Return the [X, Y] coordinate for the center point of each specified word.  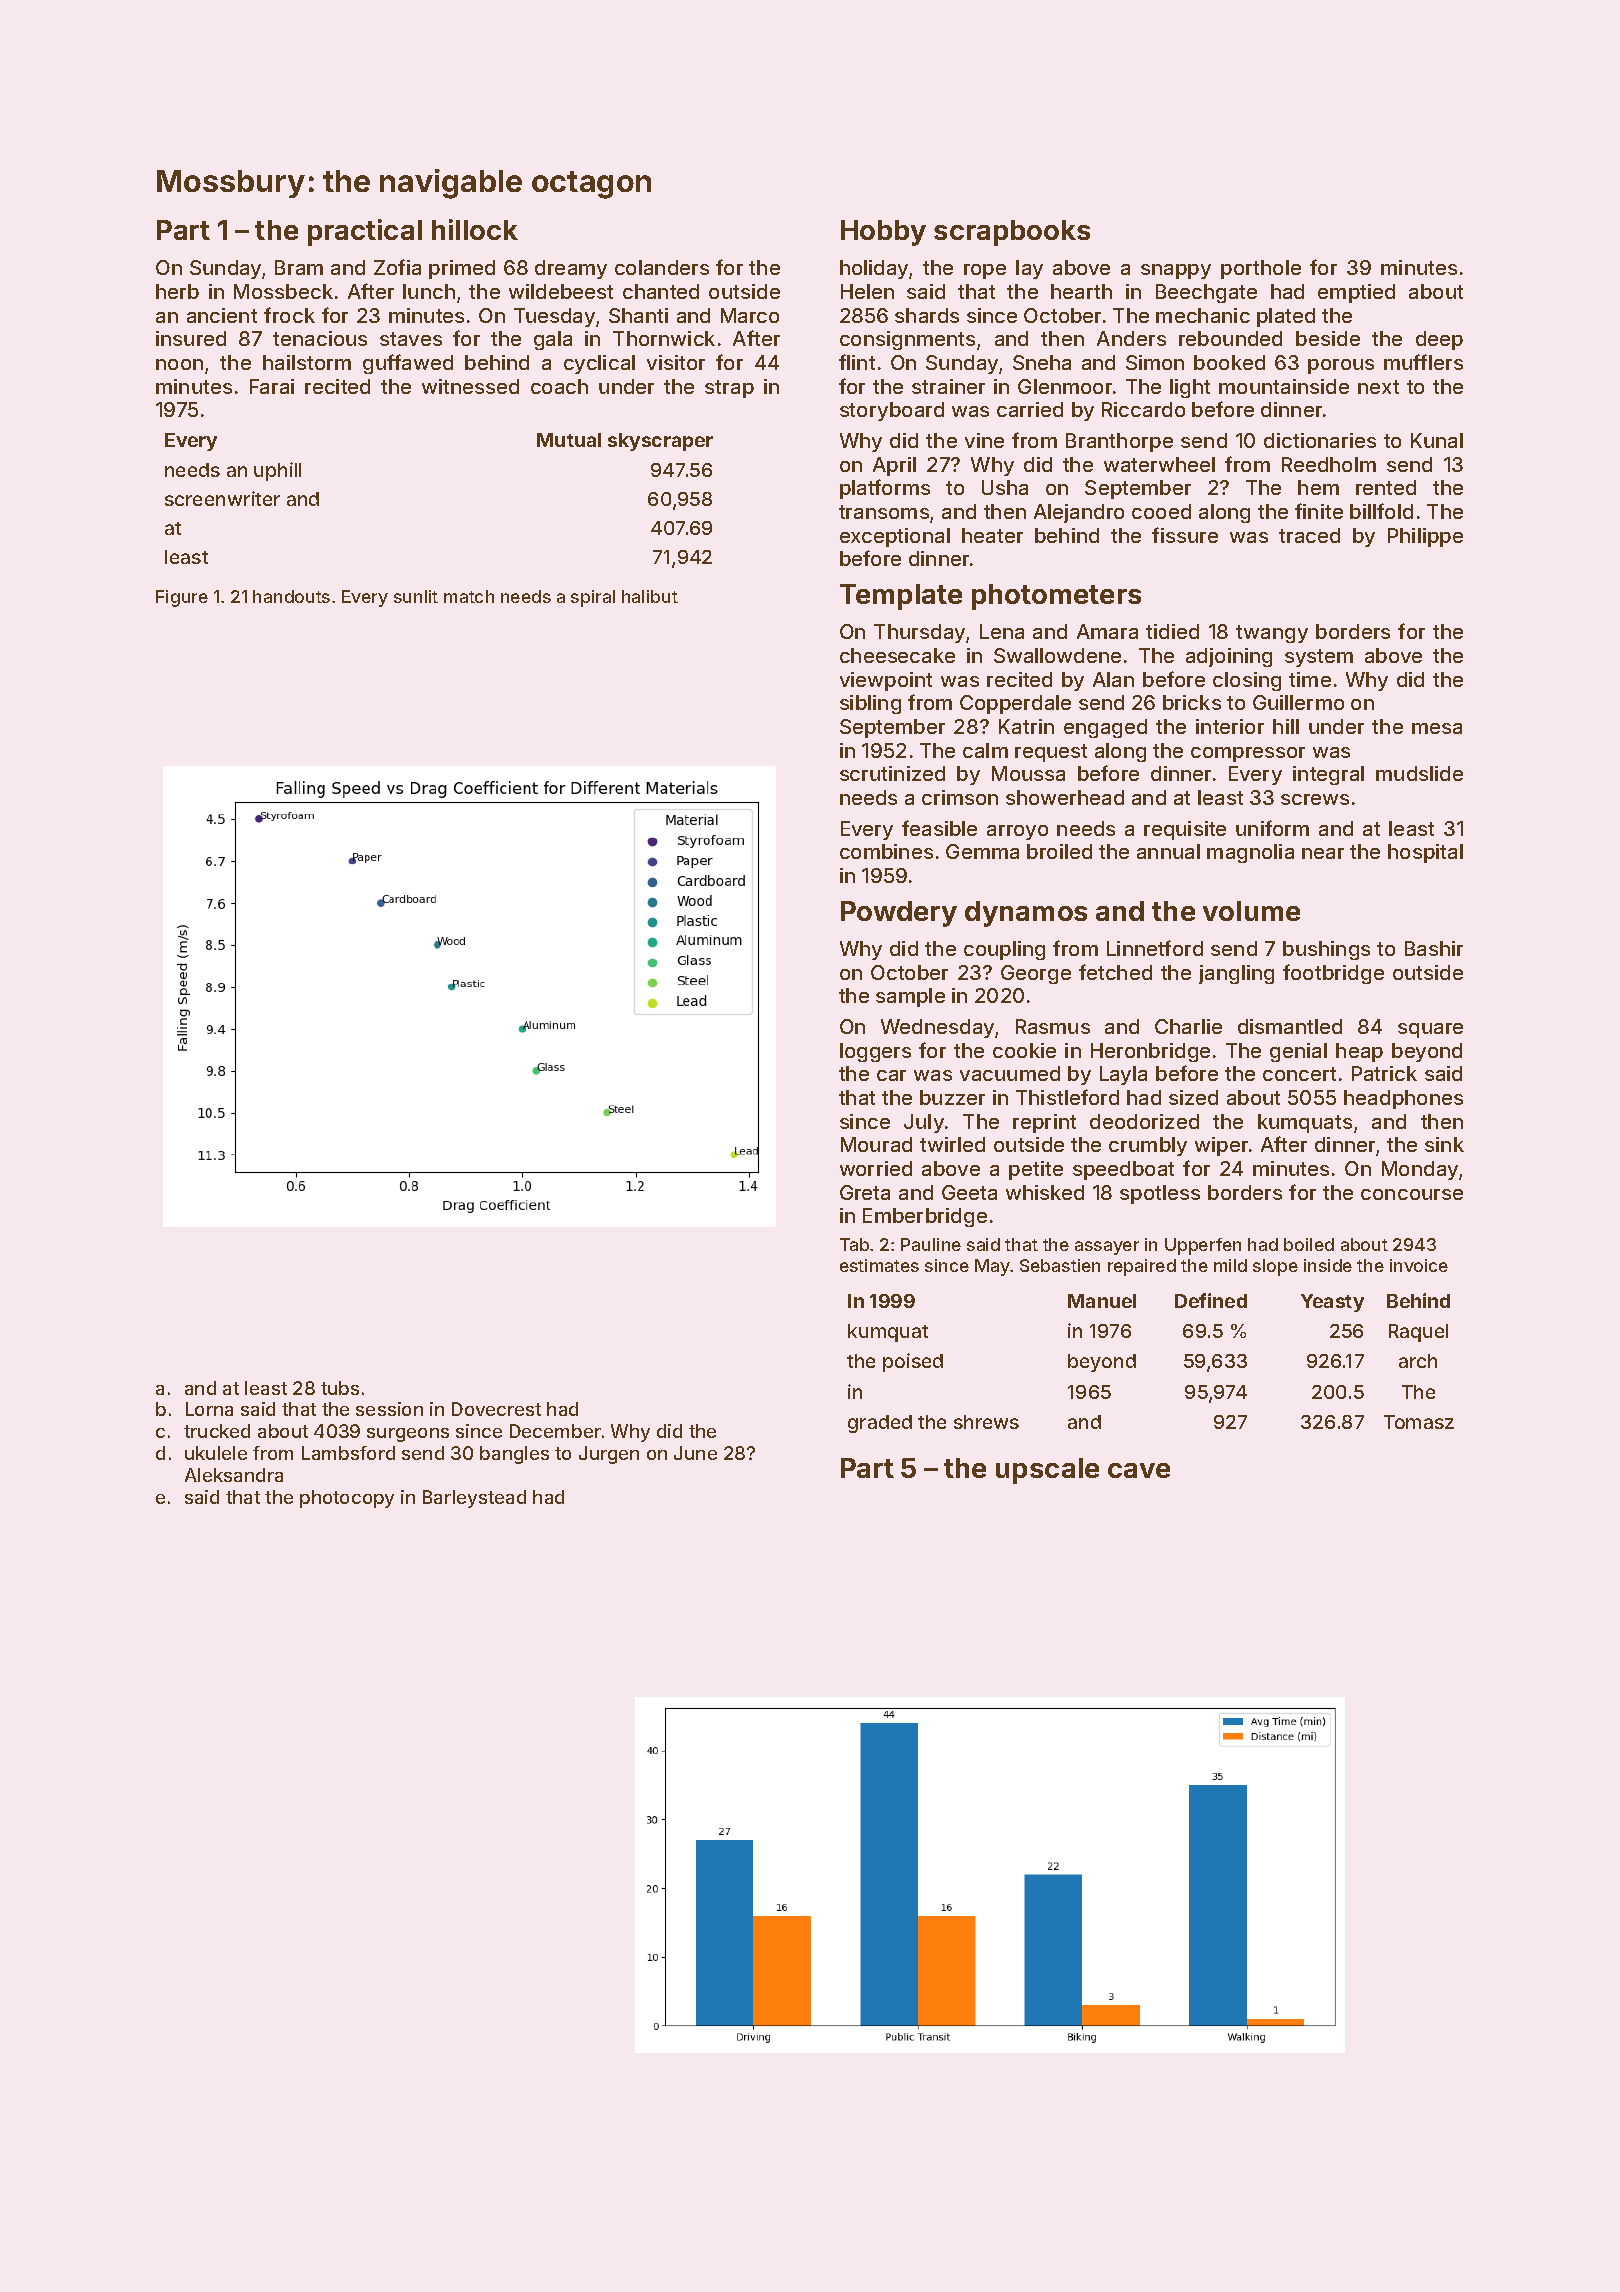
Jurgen [609, 1455]
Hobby [883, 233]
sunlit [416, 596]
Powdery [899, 914]
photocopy [347, 1499]
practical [365, 232]
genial [1298, 1052]
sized [1193, 1097]
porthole [1261, 269]
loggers [875, 1052]
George [1036, 974]
